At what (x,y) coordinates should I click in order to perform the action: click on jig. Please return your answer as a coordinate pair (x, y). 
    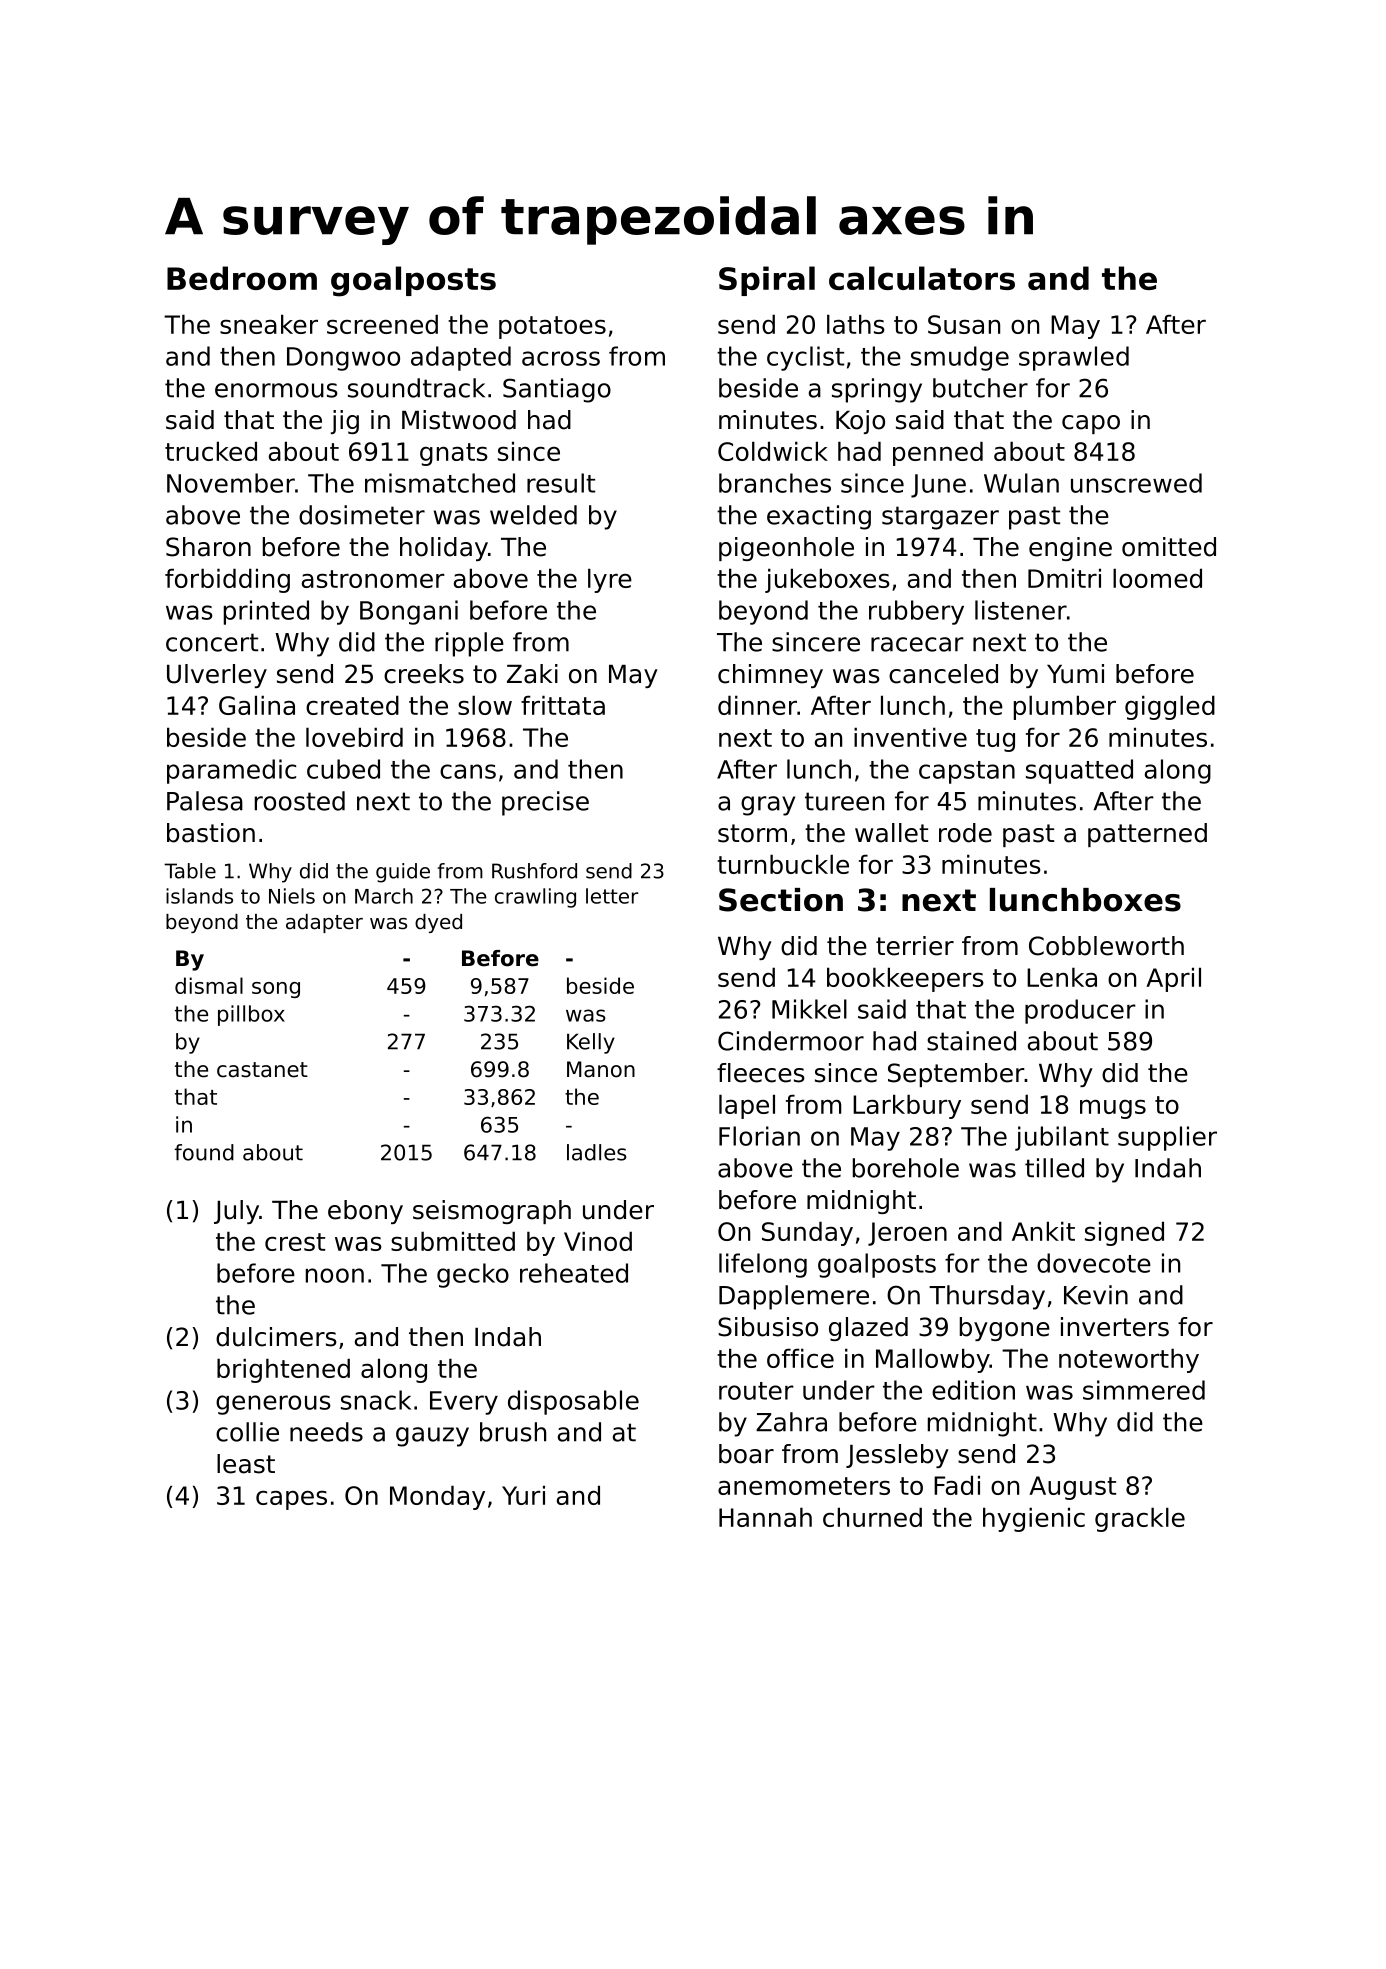
    Looking at the image, I should click on (345, 422).
